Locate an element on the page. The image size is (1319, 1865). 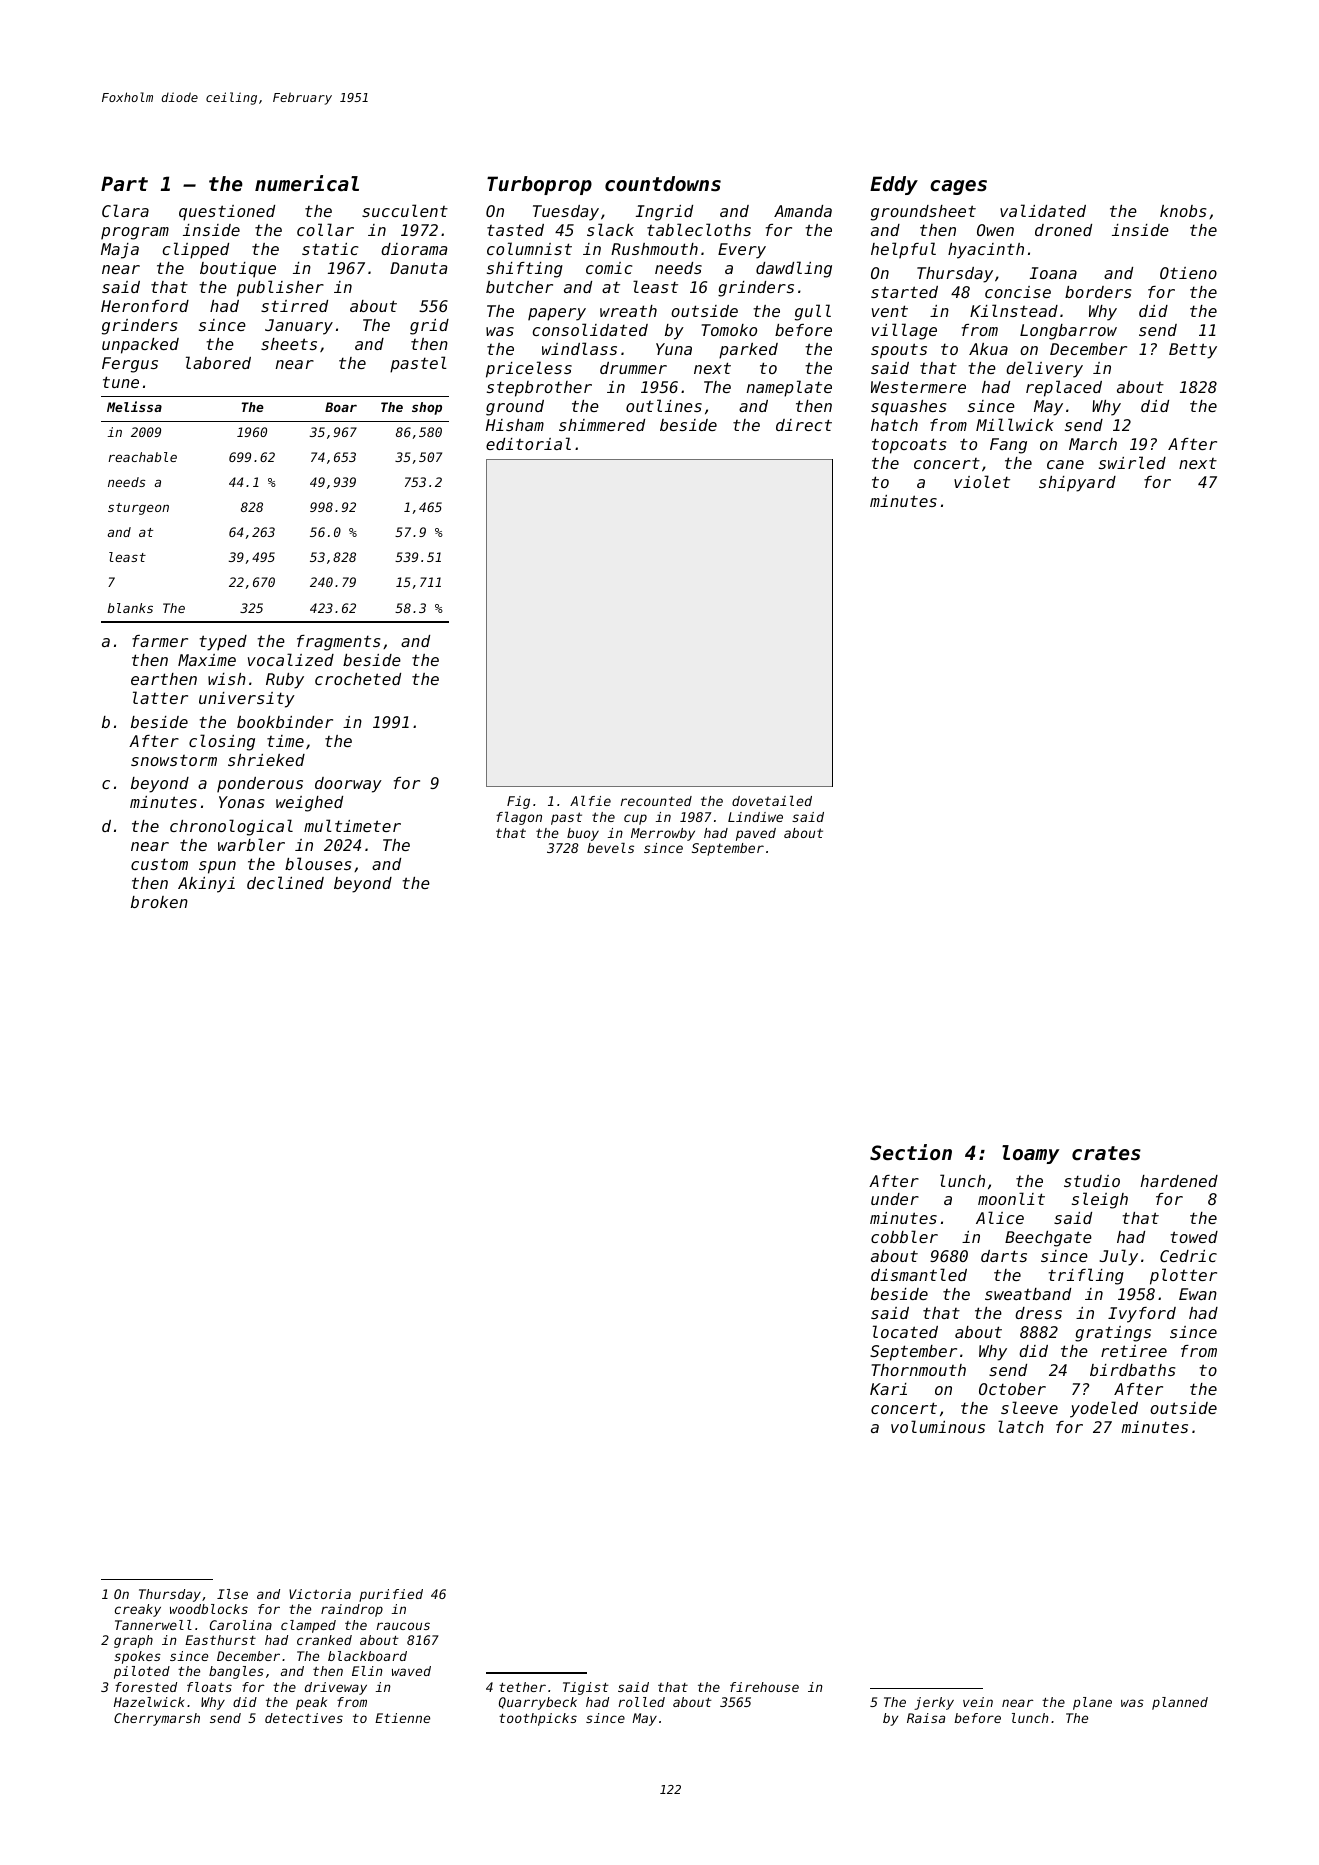
firehouse is located at coordinates (764, 1687).
